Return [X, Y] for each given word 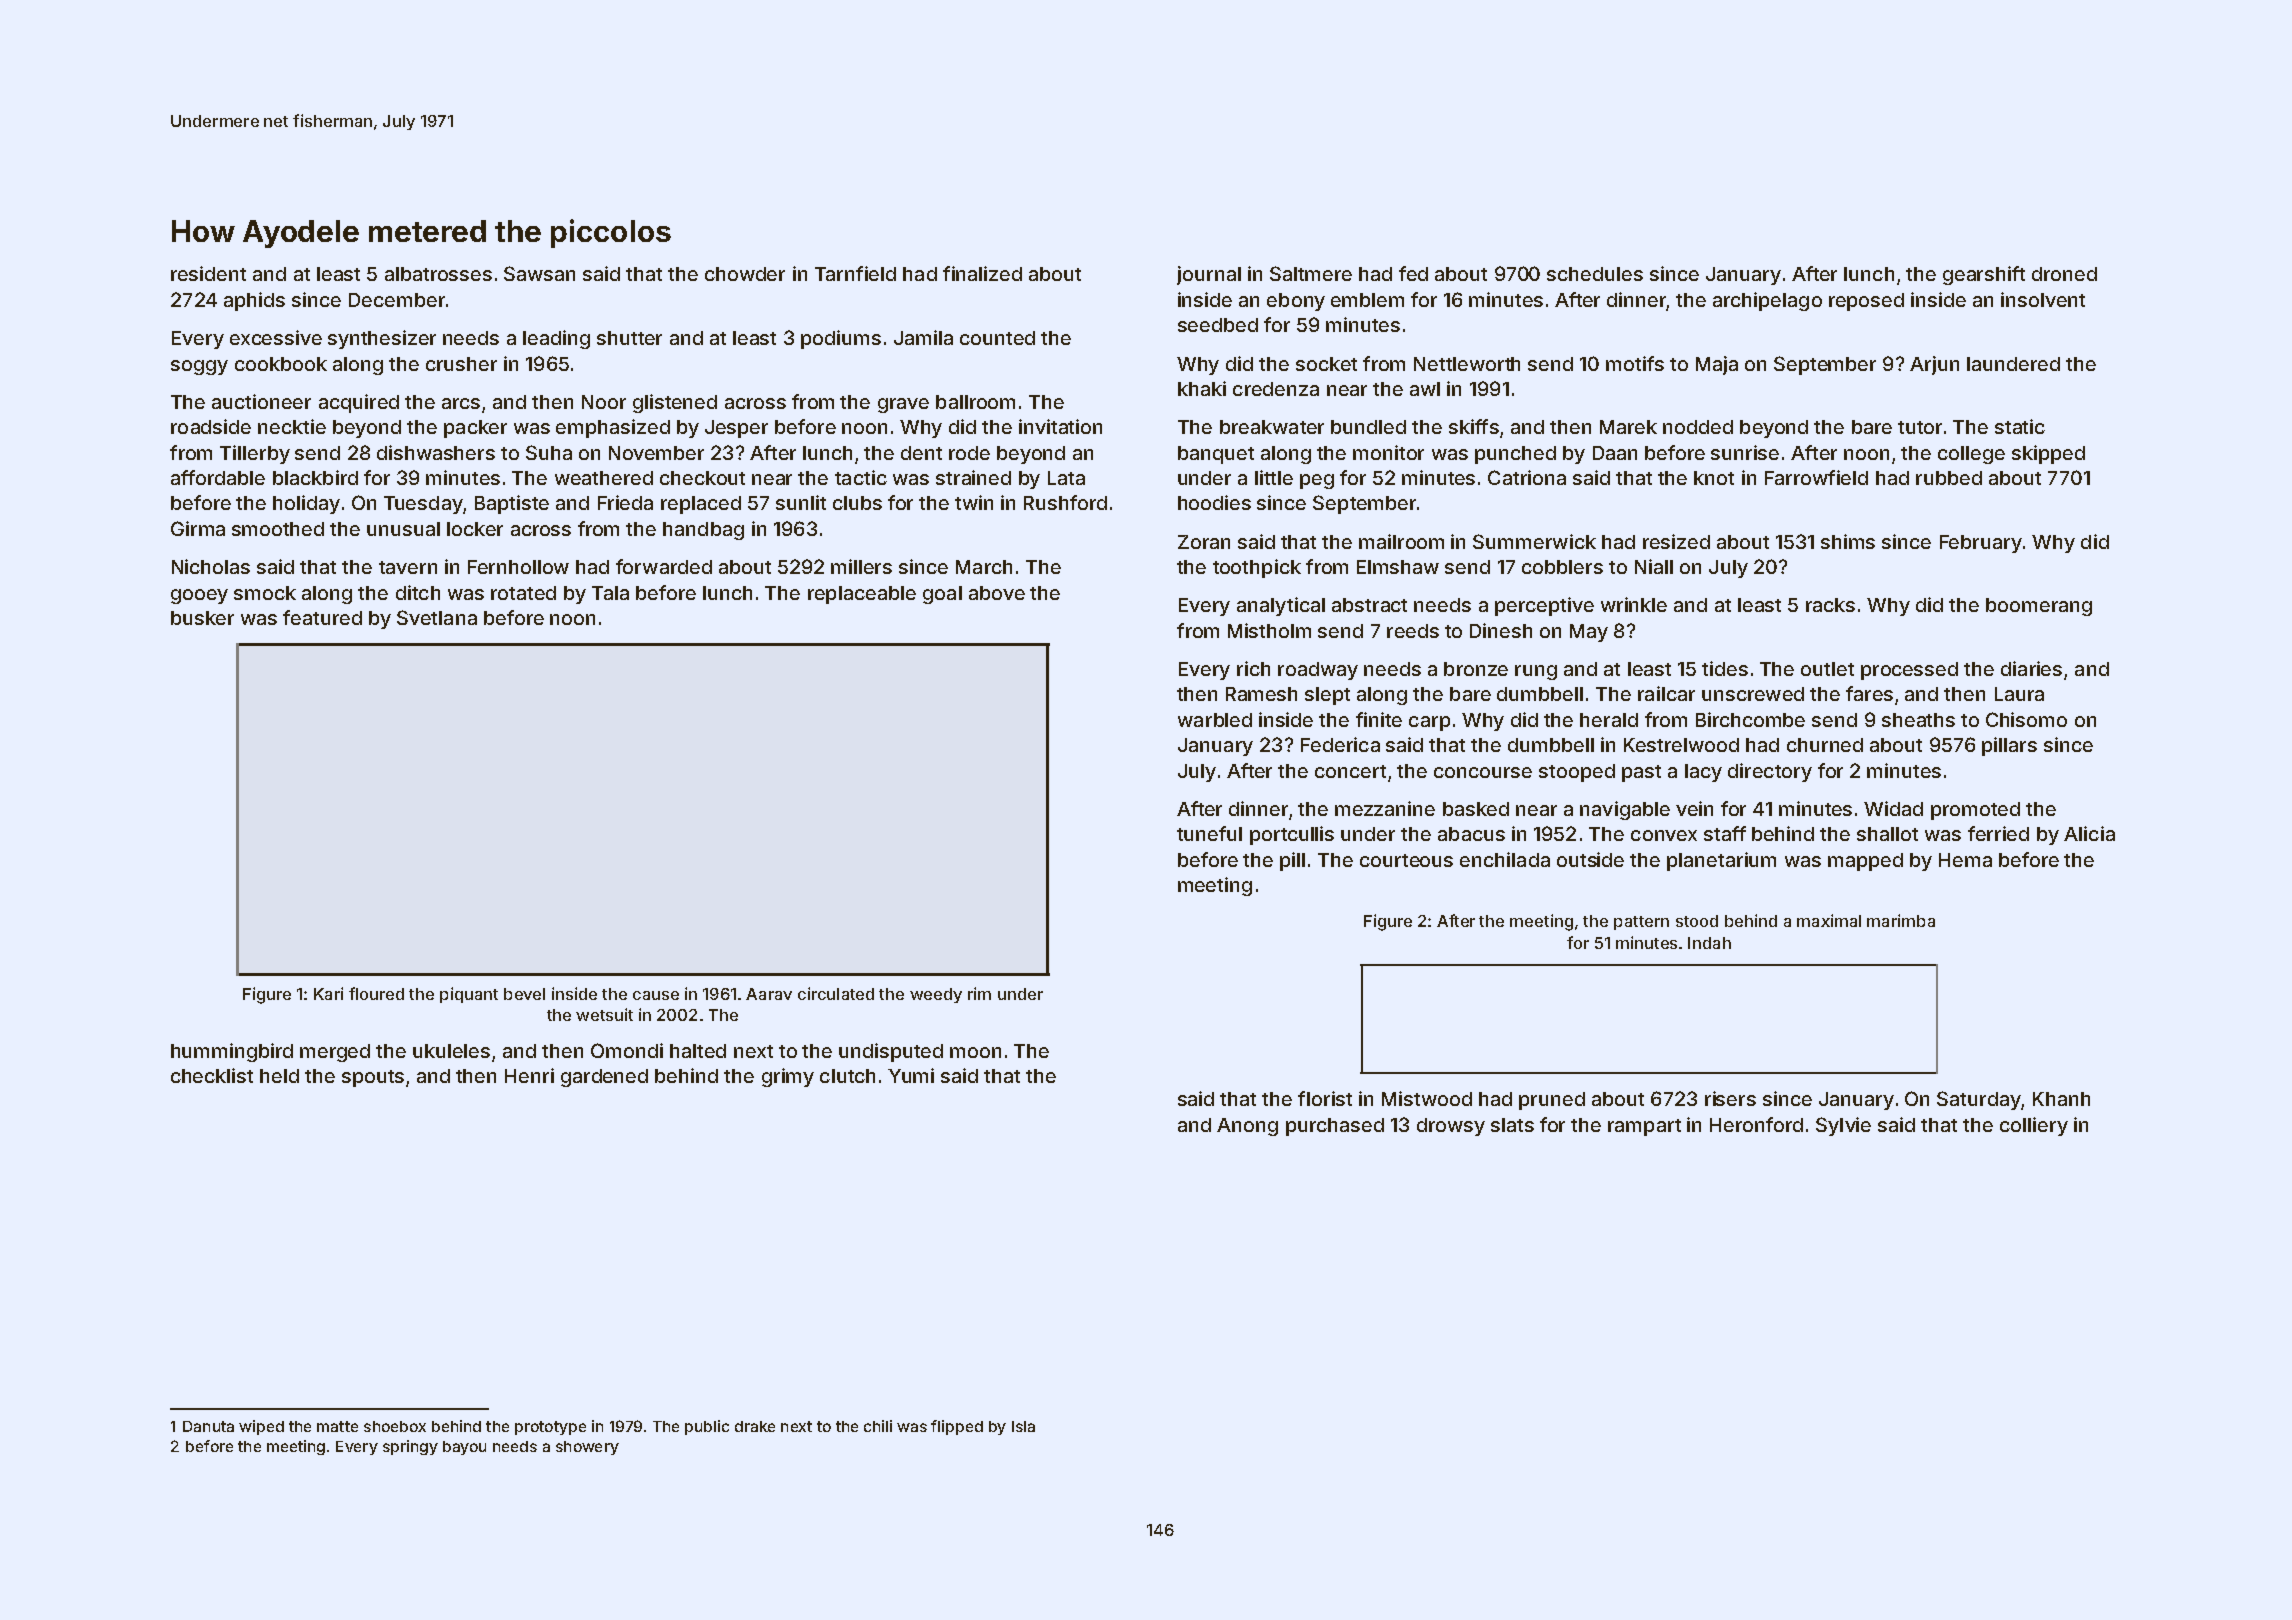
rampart [1644, 1127]
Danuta [208, 1426]
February [1981, 544]
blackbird [315, 477]
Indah [1709, 943]
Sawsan [539, 273]
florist [1325, 1098]
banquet [1216, 455]
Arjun [1934, 365]
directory [1770, 772]
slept [1327, 696]
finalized [982, 273]
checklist [212, 1075]
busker [202, 618]
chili [878, 1426]
